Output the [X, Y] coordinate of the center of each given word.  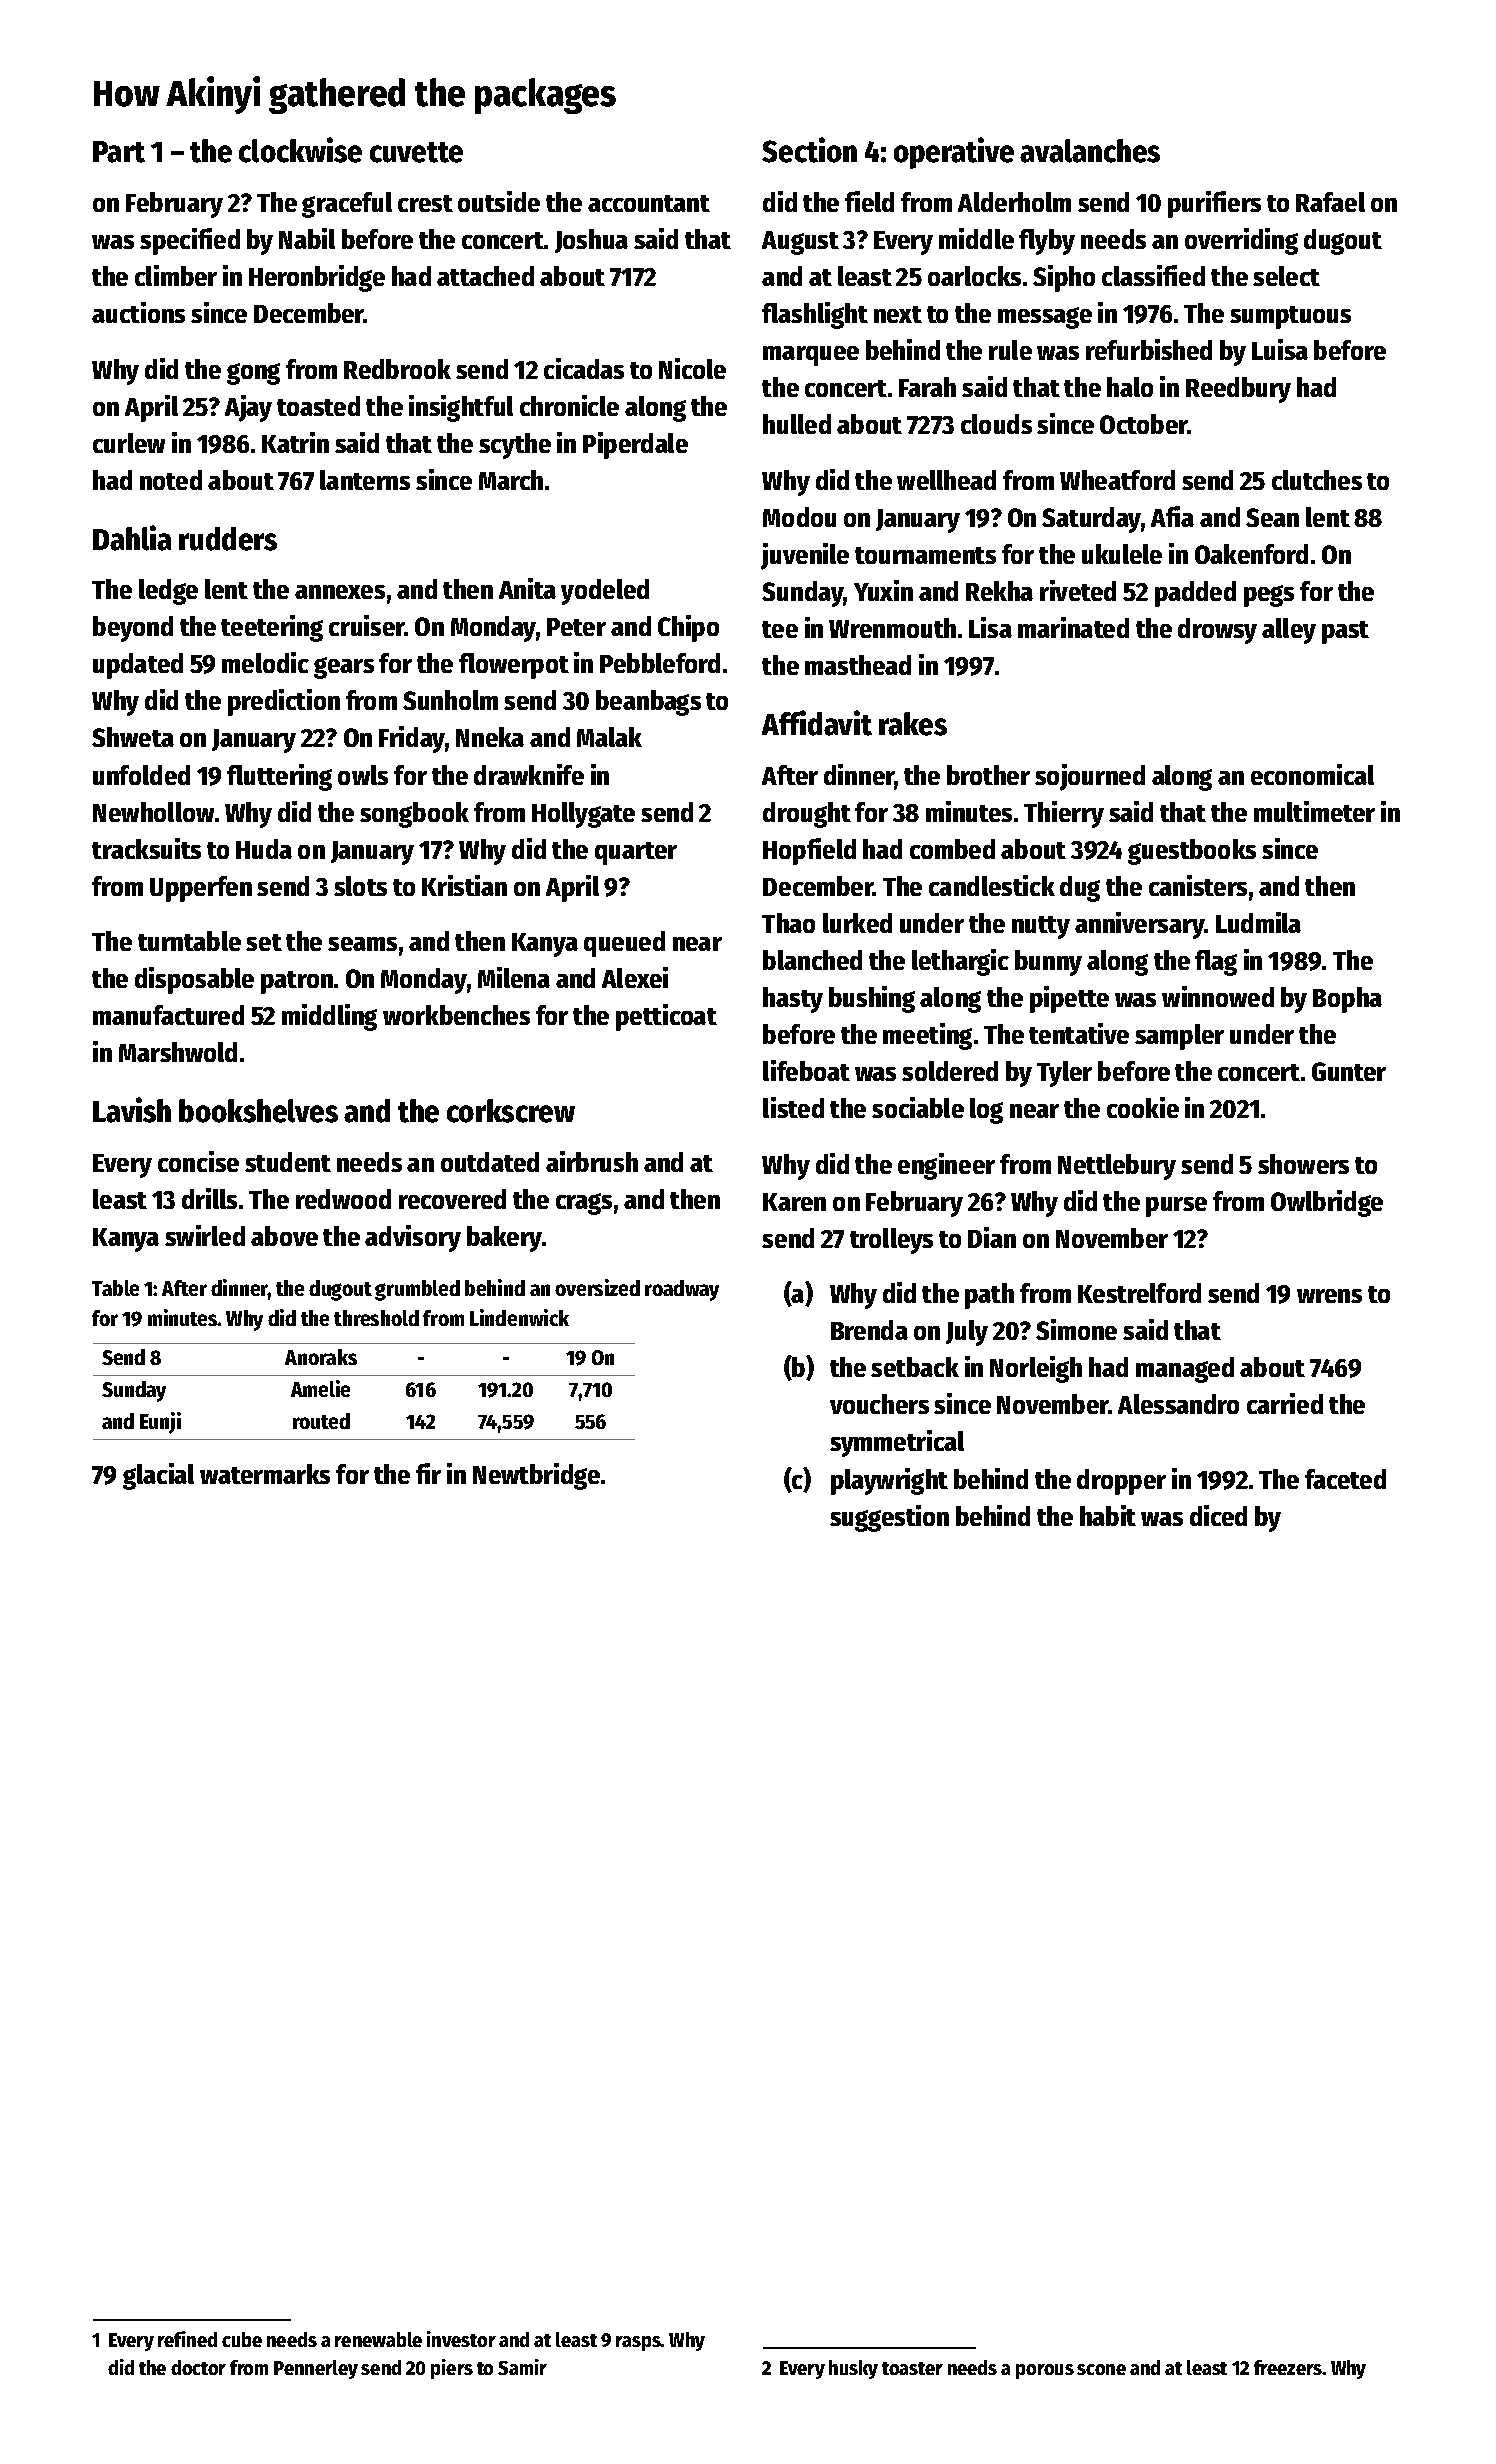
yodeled [605, 592]
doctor [198, 2367]
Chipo [688, 628]
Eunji [160, 1423]
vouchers [879, 1404]
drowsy [1217, 631]
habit [1108, 1515]
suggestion [889, 1518]
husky [853, 2369]
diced [1218, 1515]
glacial [158, 1476]
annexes [340, 592]
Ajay [248, 408]
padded [1195, 594]
